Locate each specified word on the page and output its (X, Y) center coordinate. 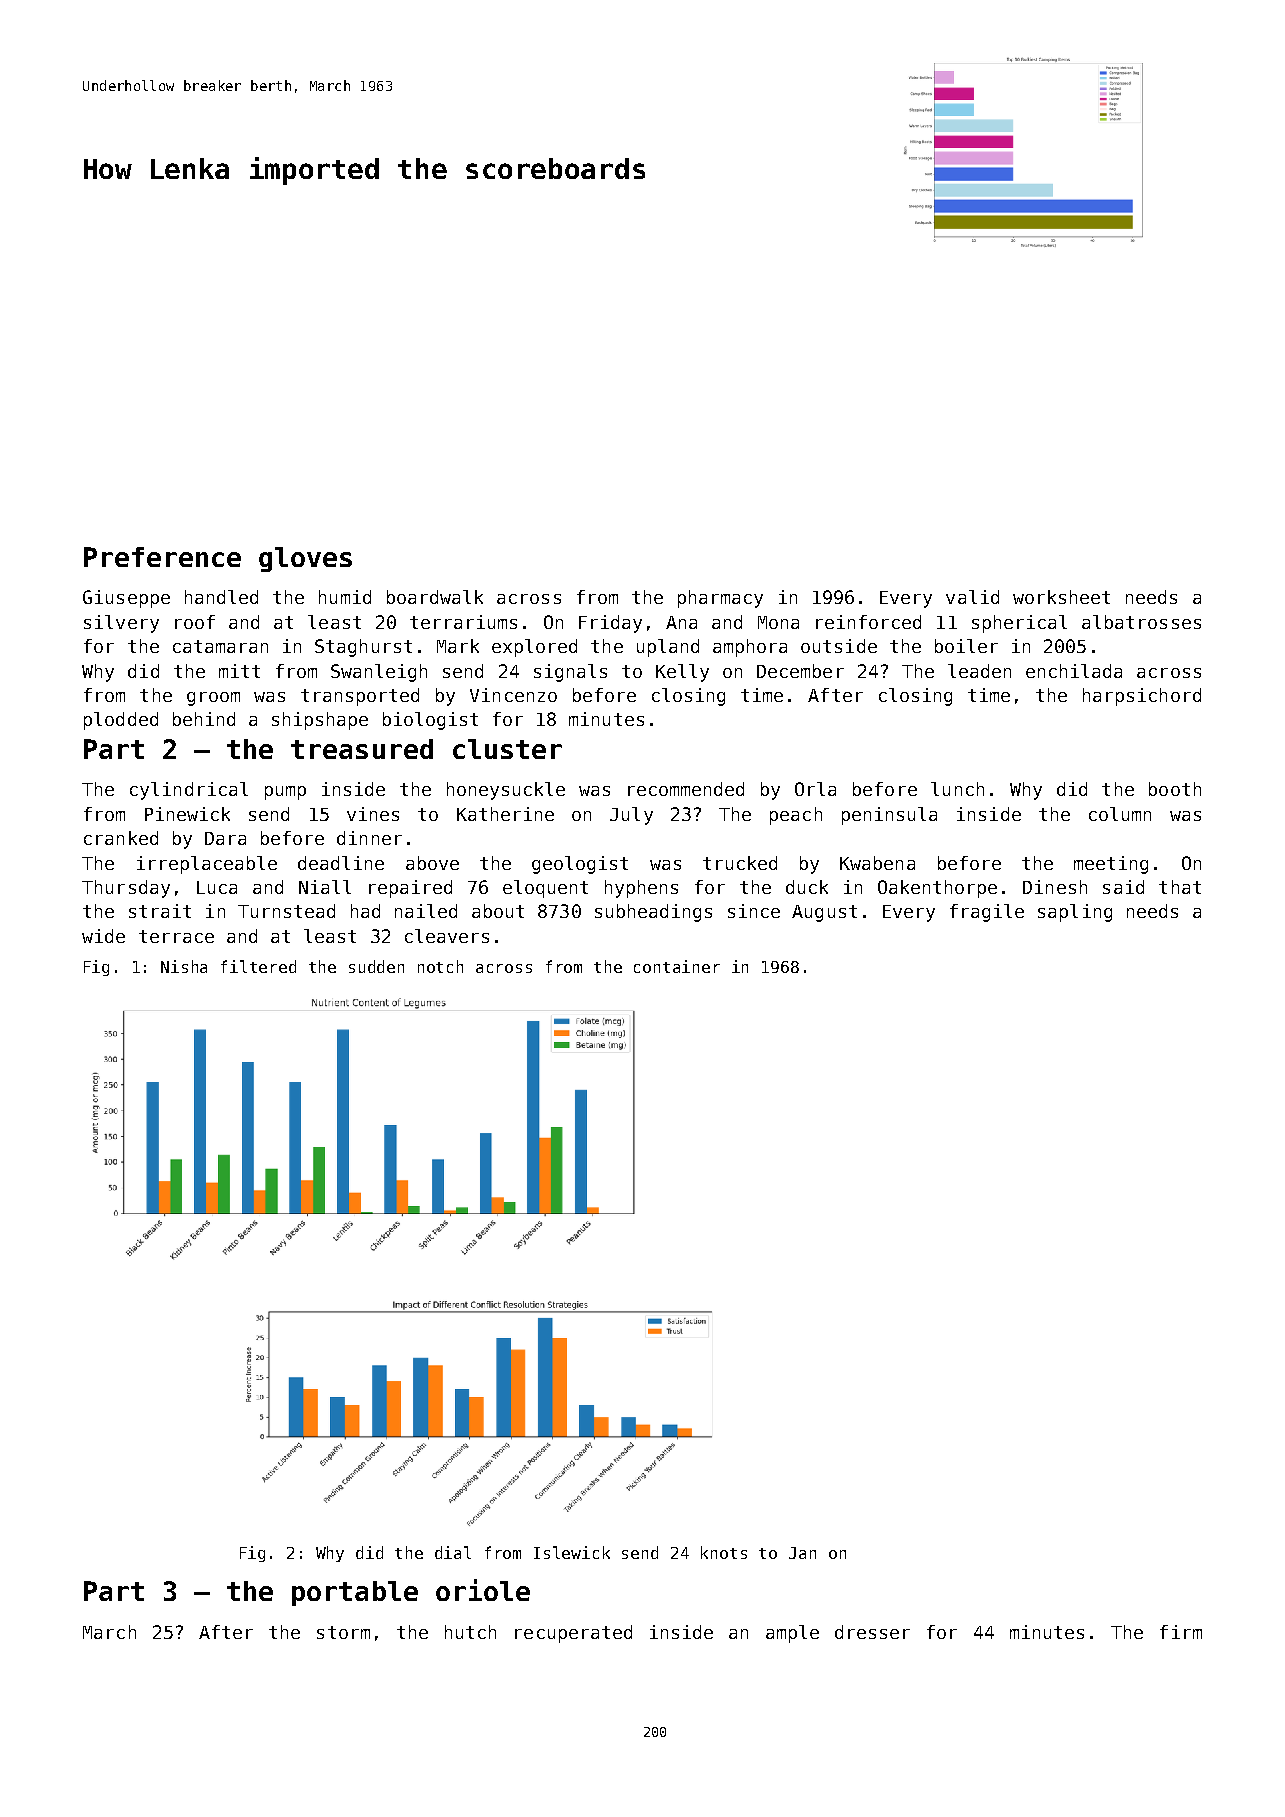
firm (1181, 1632)
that (1180, 887)
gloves (305, 559)
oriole (483, 1590)
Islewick (572, 1552)
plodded (121, 721)
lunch (957, 789)
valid (972, 597)
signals (570, 673)
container (677, 966)
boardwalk (435, 597)
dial (453, 1552)
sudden (376, 966)
